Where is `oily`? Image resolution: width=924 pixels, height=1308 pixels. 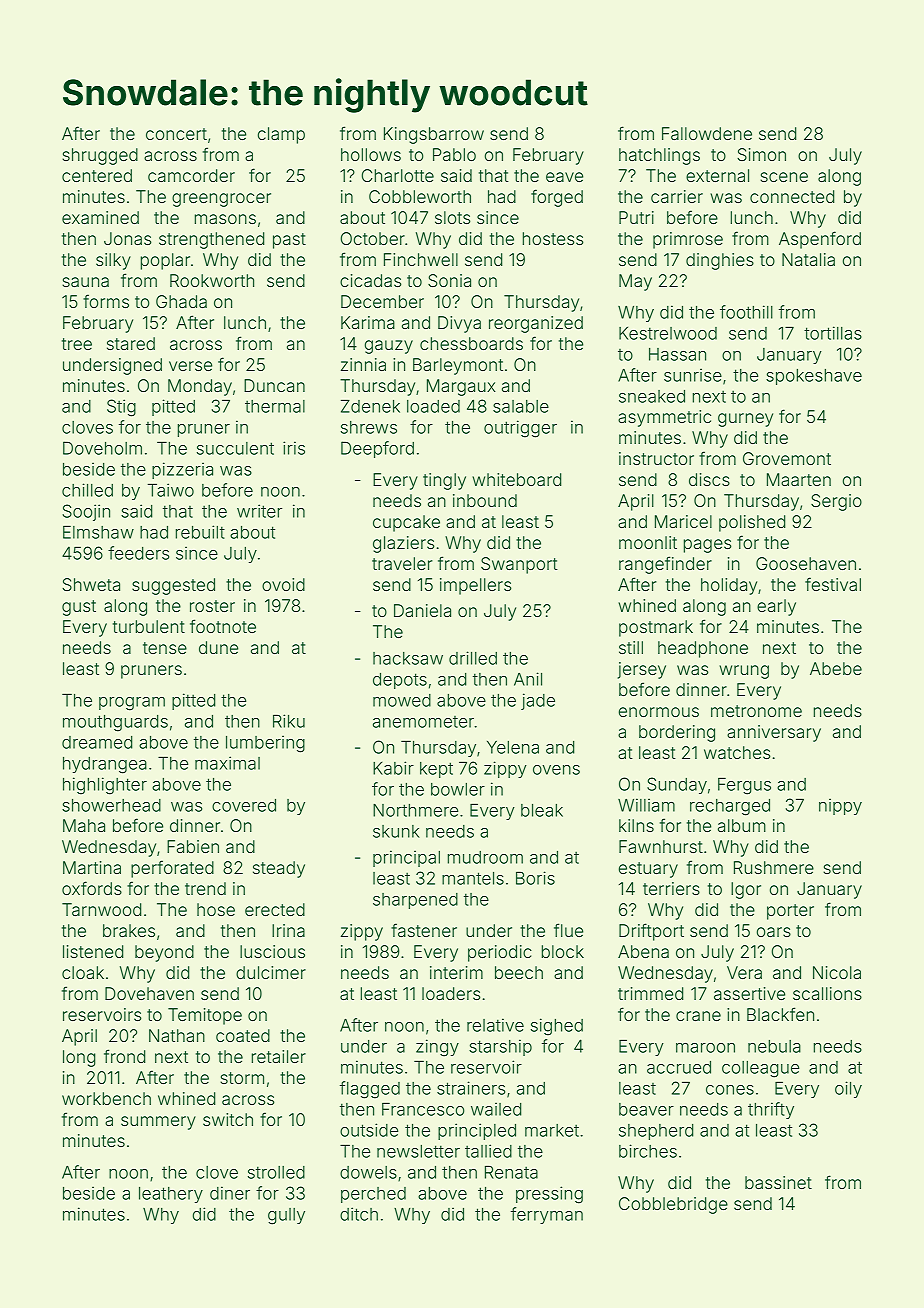
oily is located at coordinates (848, 1089).
